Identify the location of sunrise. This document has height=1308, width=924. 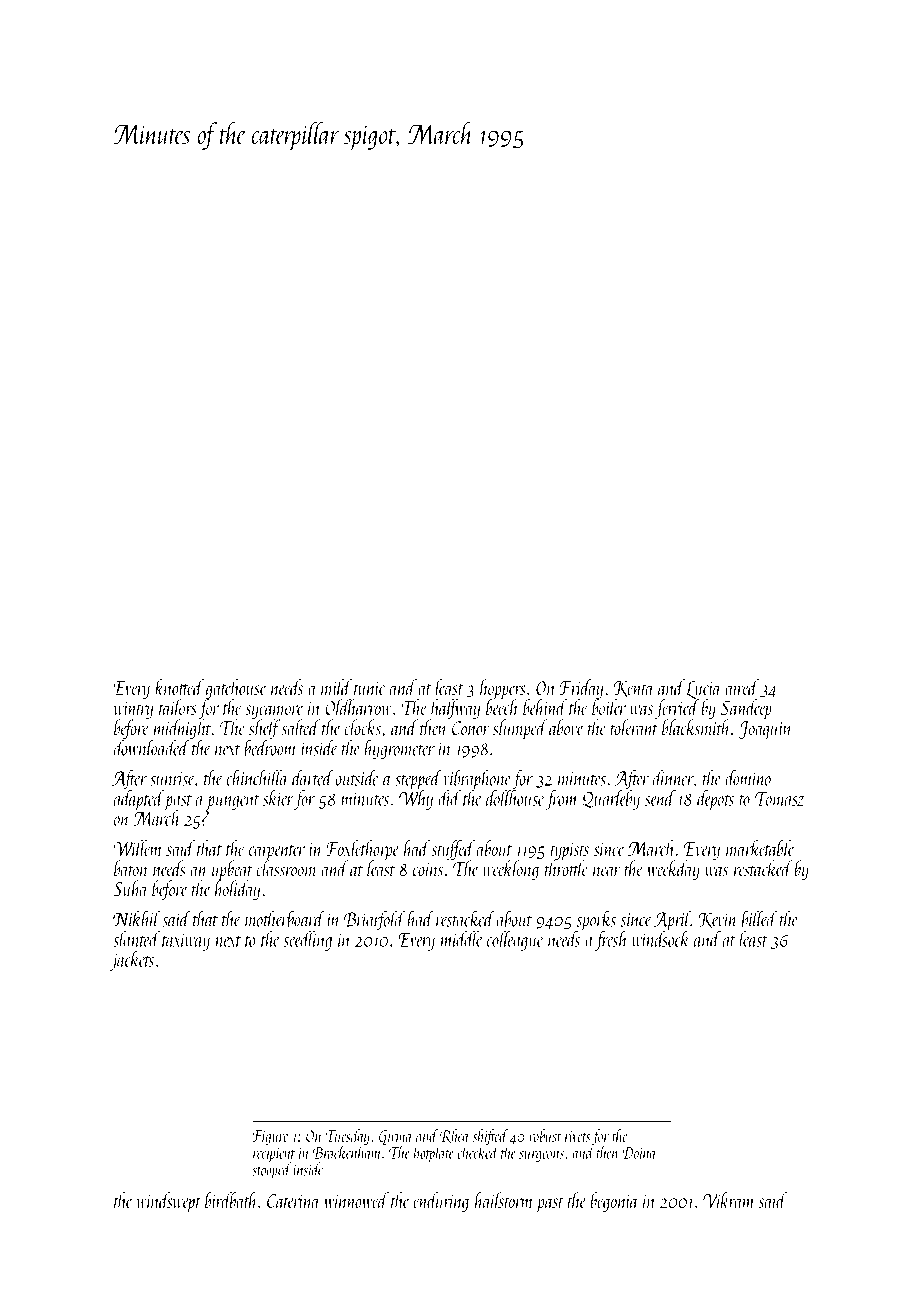
(172, 779).
